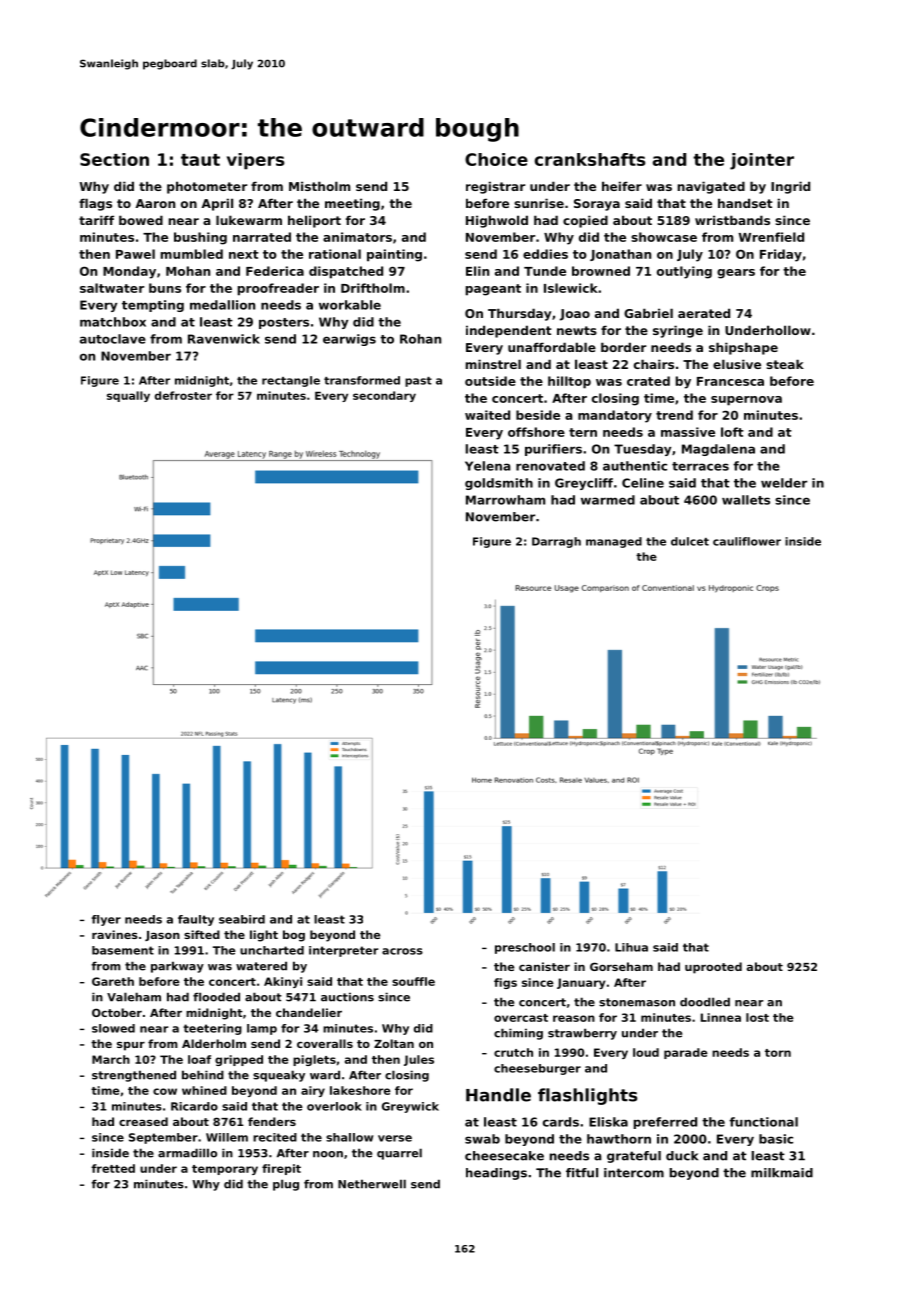 The height and width of the image is (1316, 908). Describe the element at coordinates (762, 161) in the image. I see `jointer` at that location.
